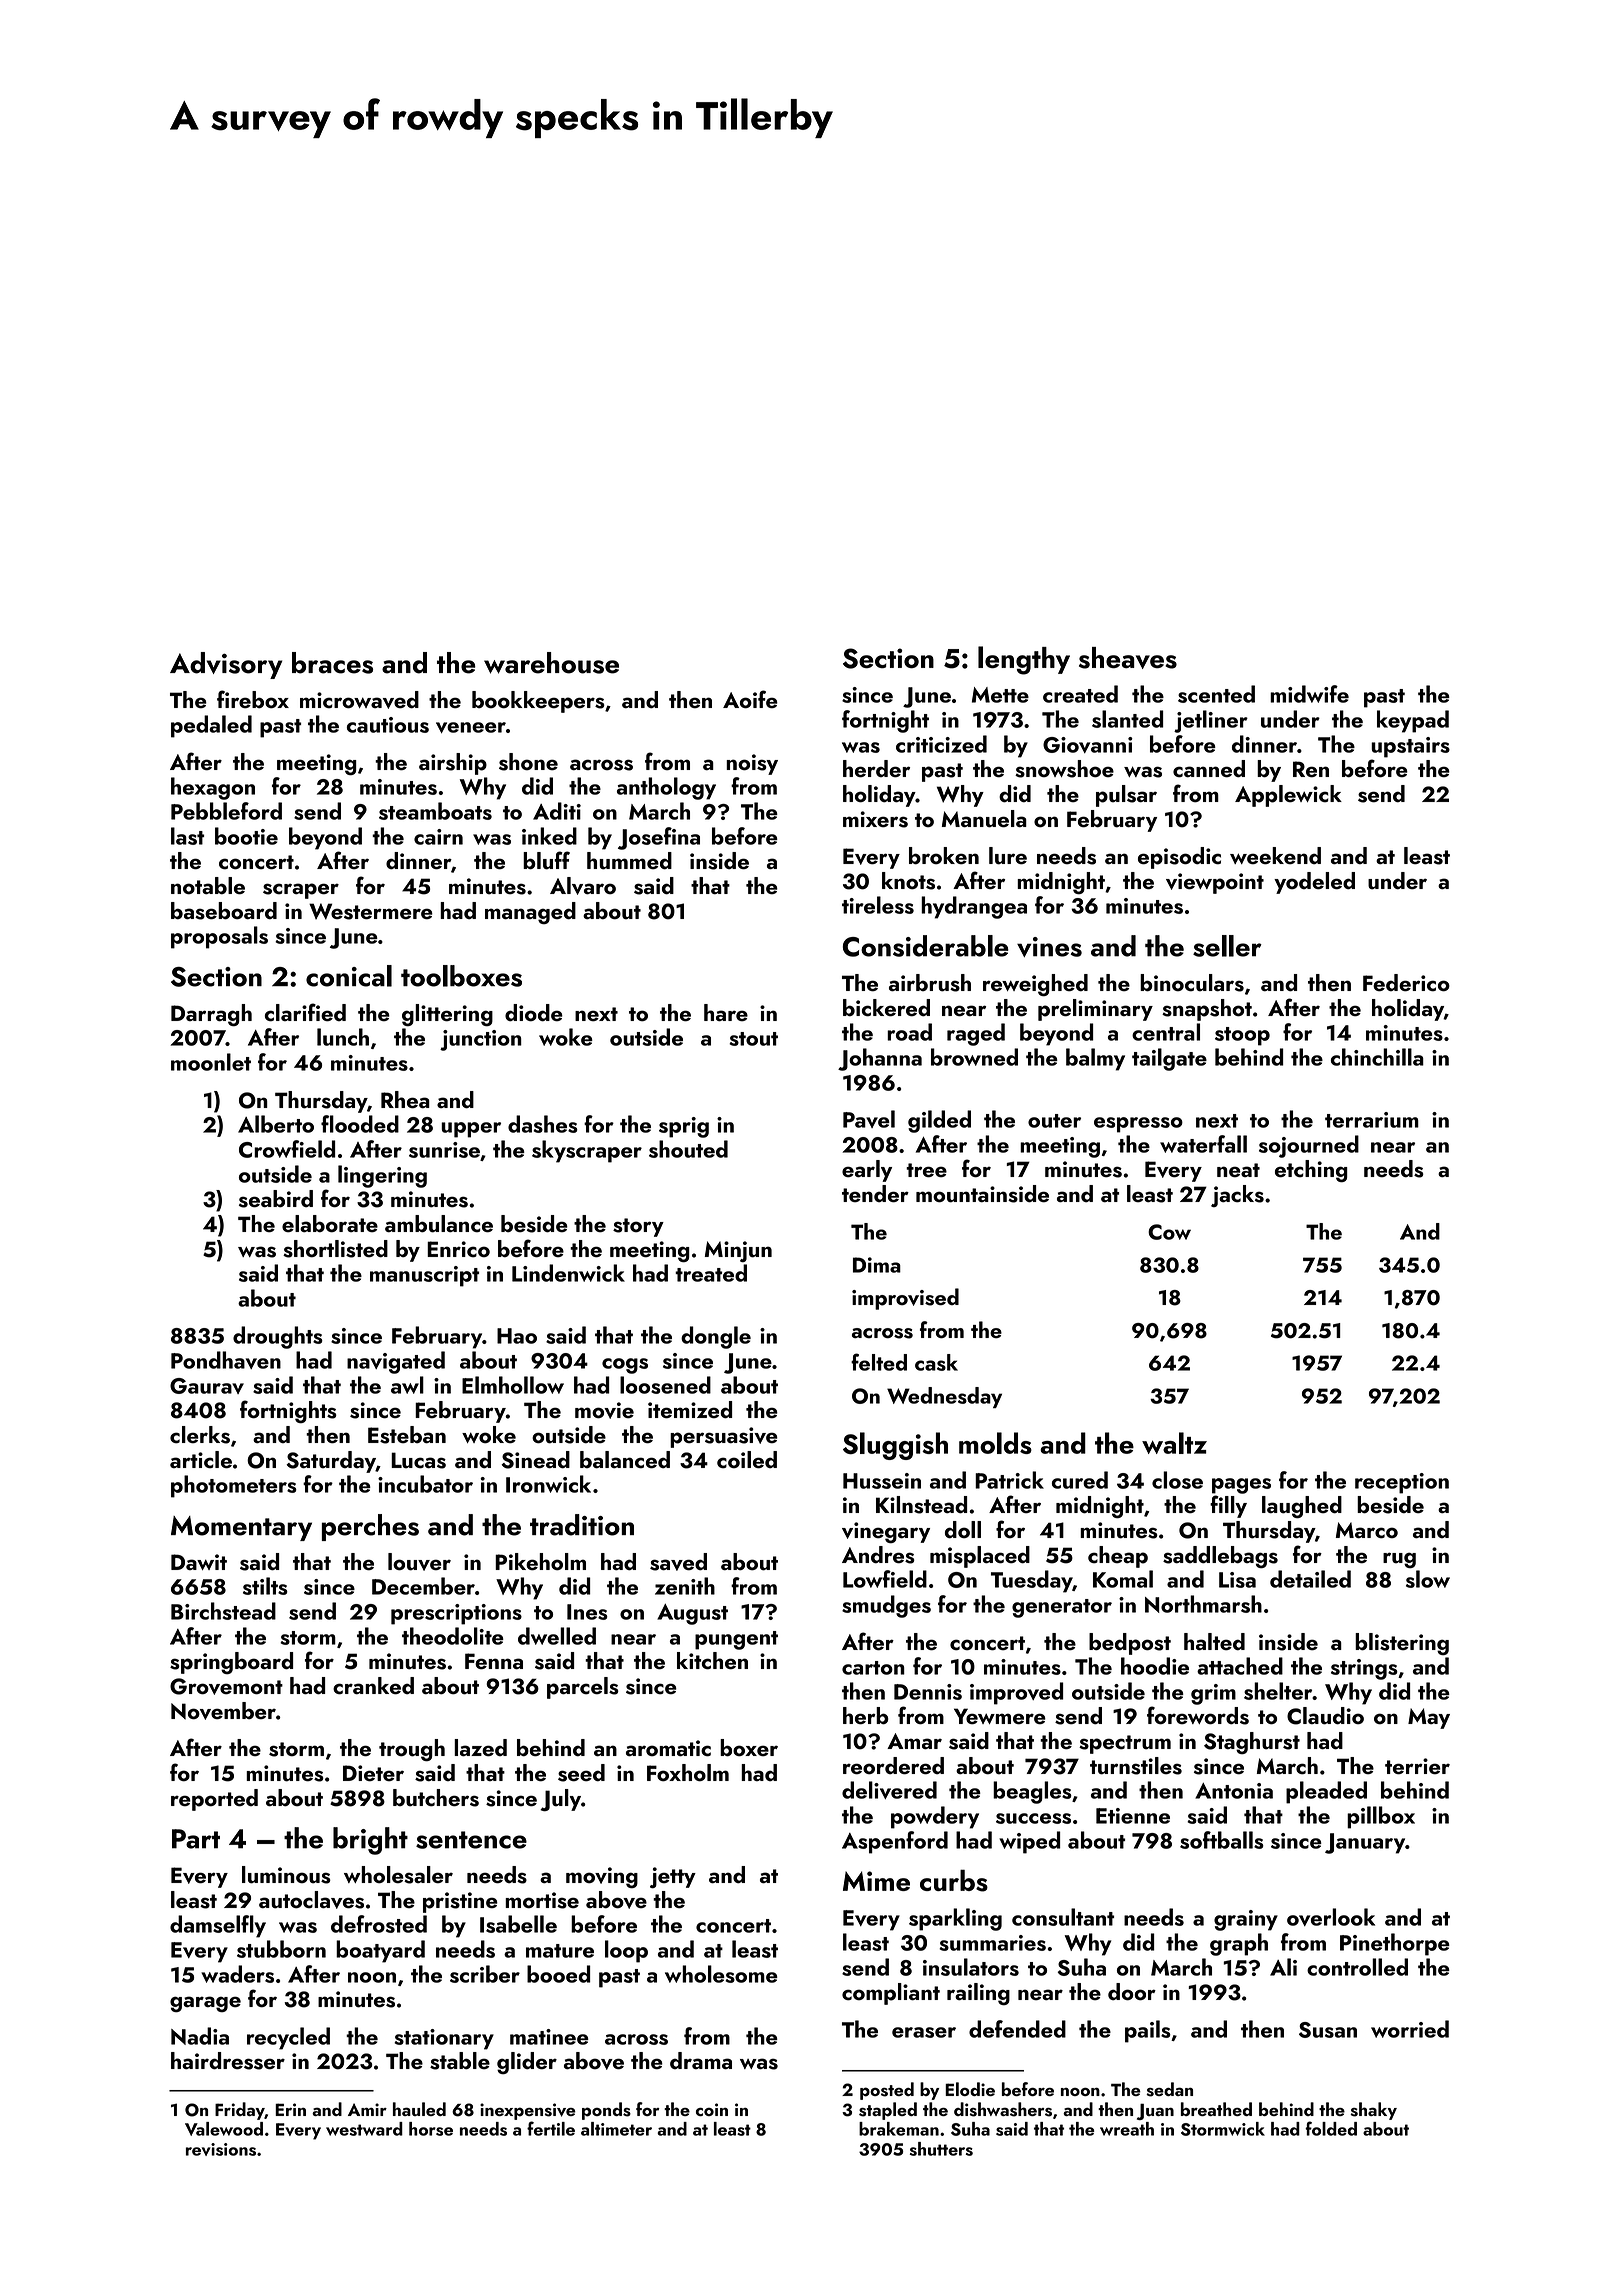 The image size is (1620, 2292). Describe the element at coordinates (199, 1562) in the document. I see `Dawit` at that location.
